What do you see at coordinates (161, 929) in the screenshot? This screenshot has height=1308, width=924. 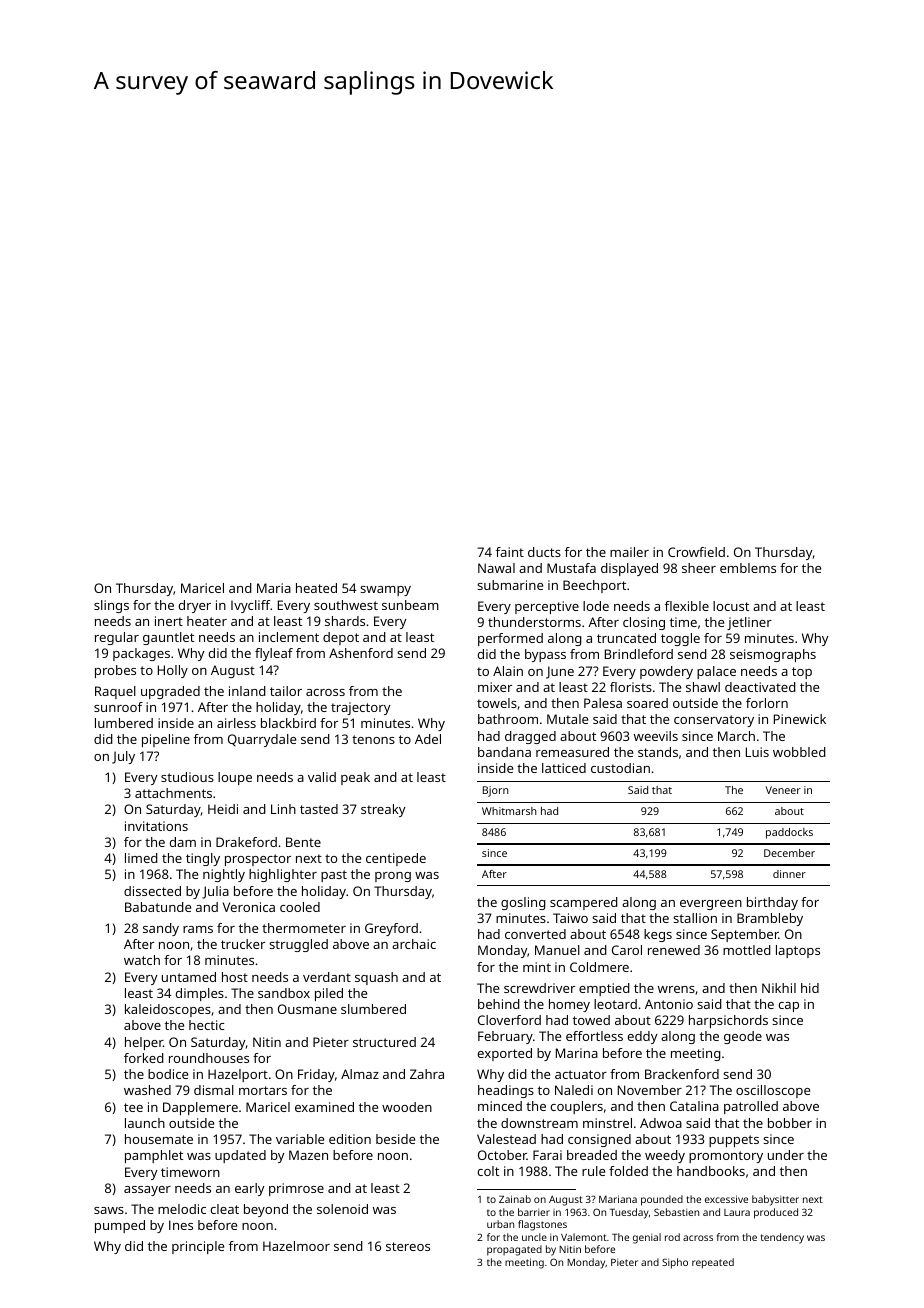 I see `sandy` at bounding box center [161, 929].
